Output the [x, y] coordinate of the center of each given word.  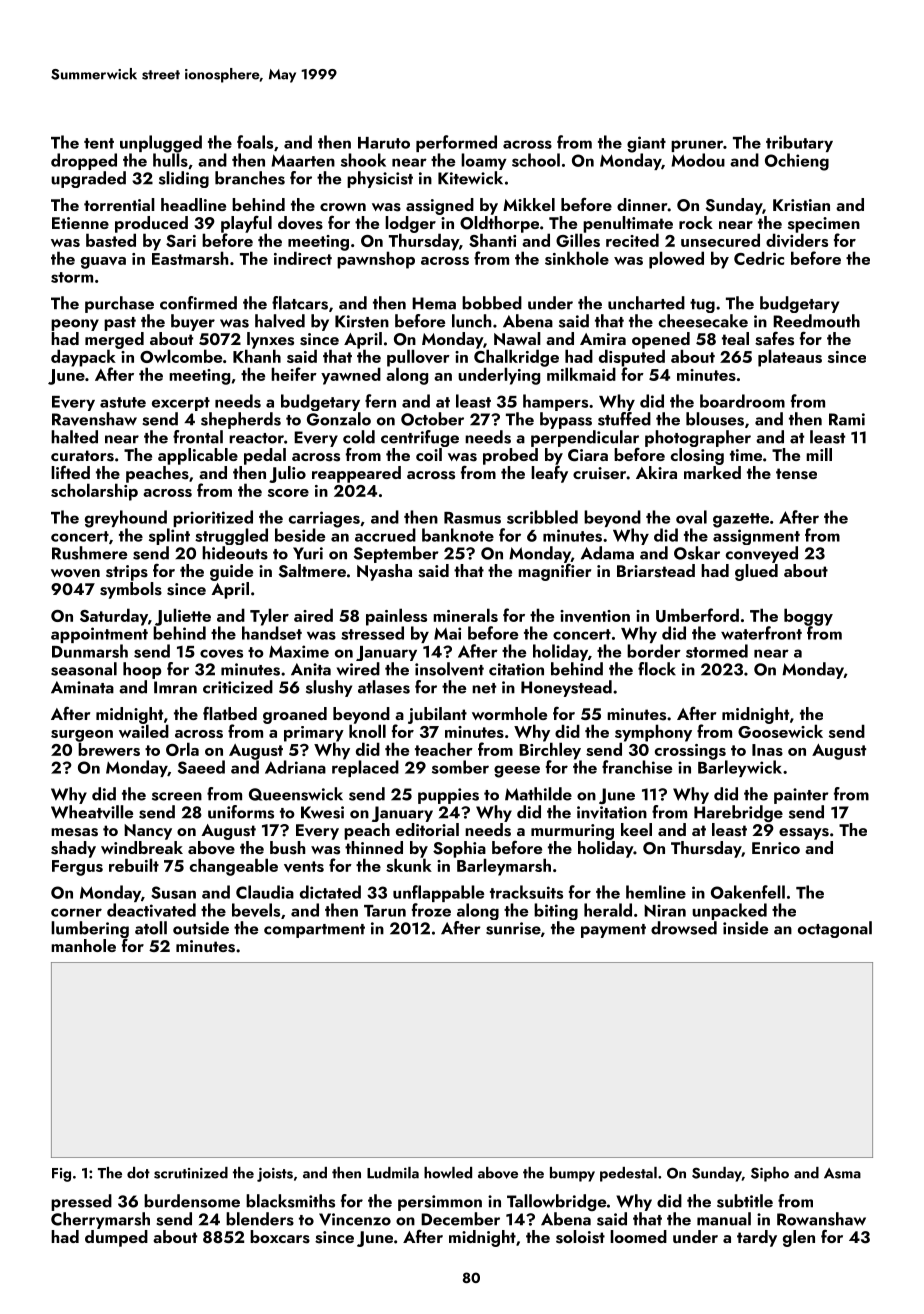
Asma [842, 1173]
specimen [824, 225]
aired [313, 615]
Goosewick [780, 731]
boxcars [280, 1237]
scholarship [94, 492]
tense [796, 474]
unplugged [161, 144]
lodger [410, 224]
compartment [314, 931]
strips [127, 573]
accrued [385, 535]
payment [613, 931]
